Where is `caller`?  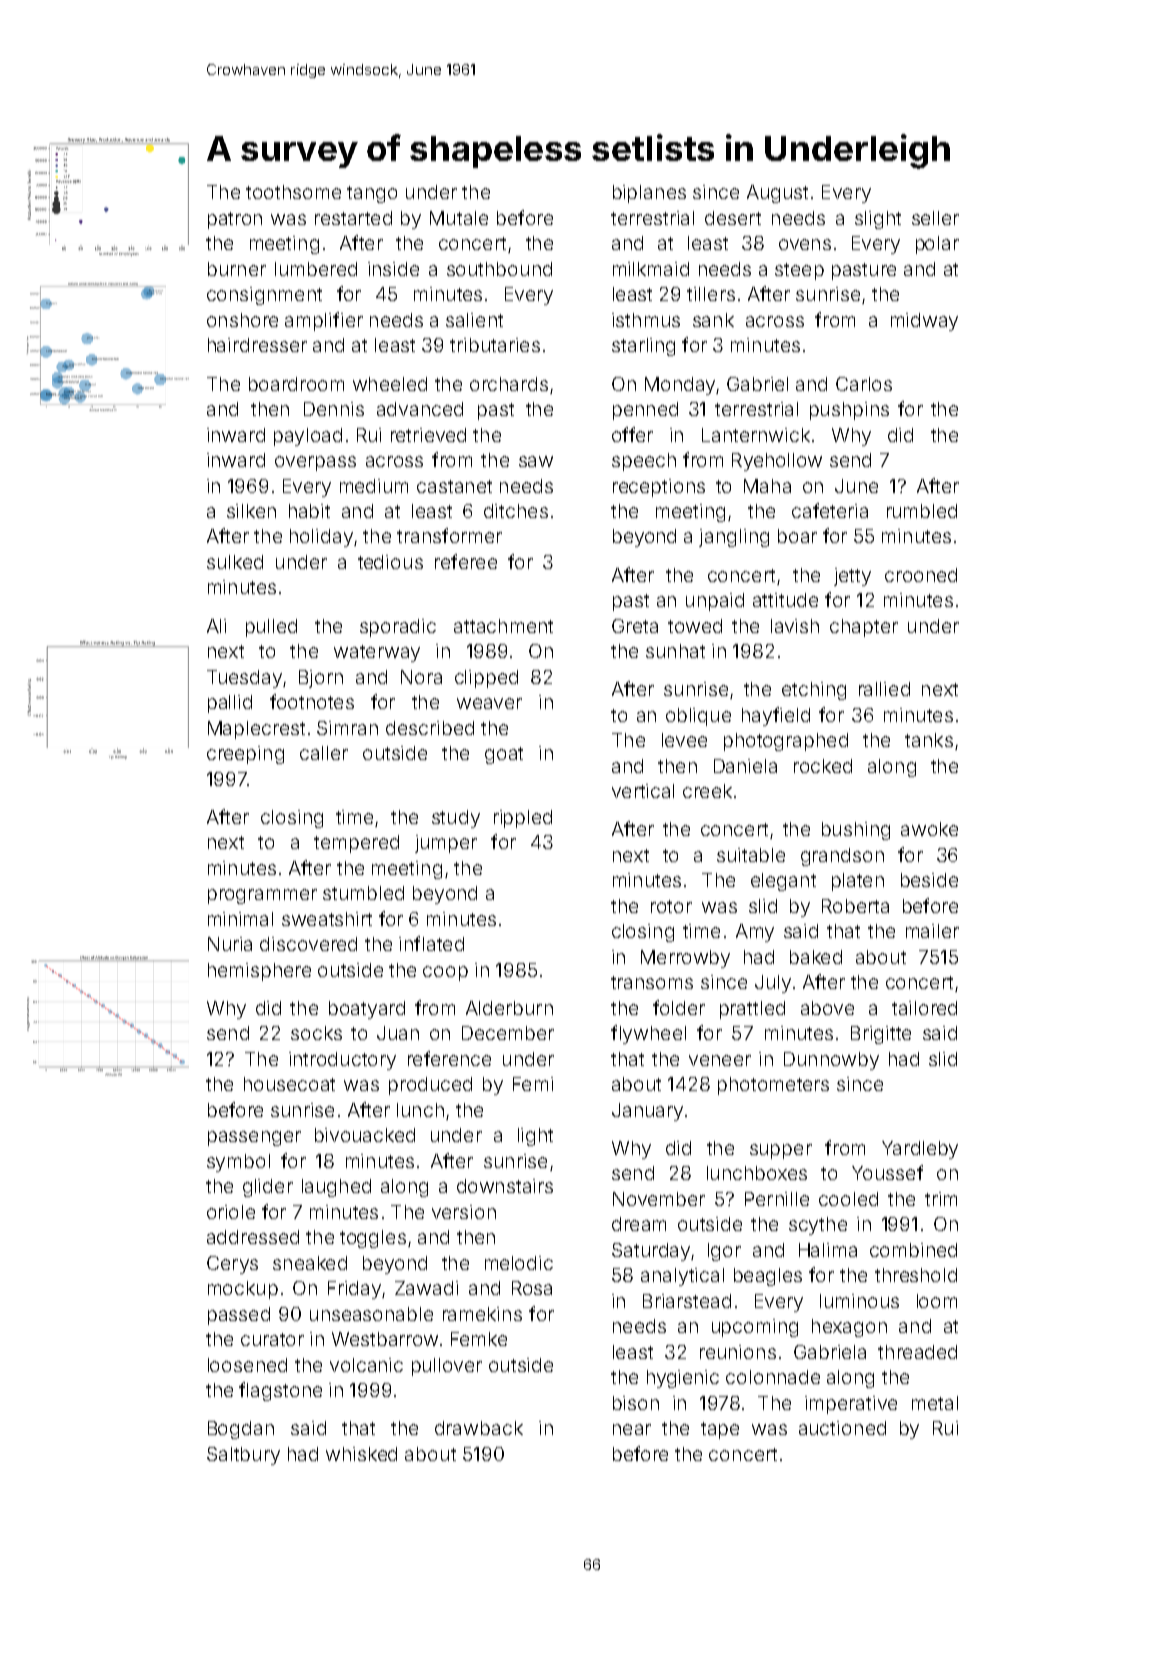
caller is located at coordinates (324, 753).
